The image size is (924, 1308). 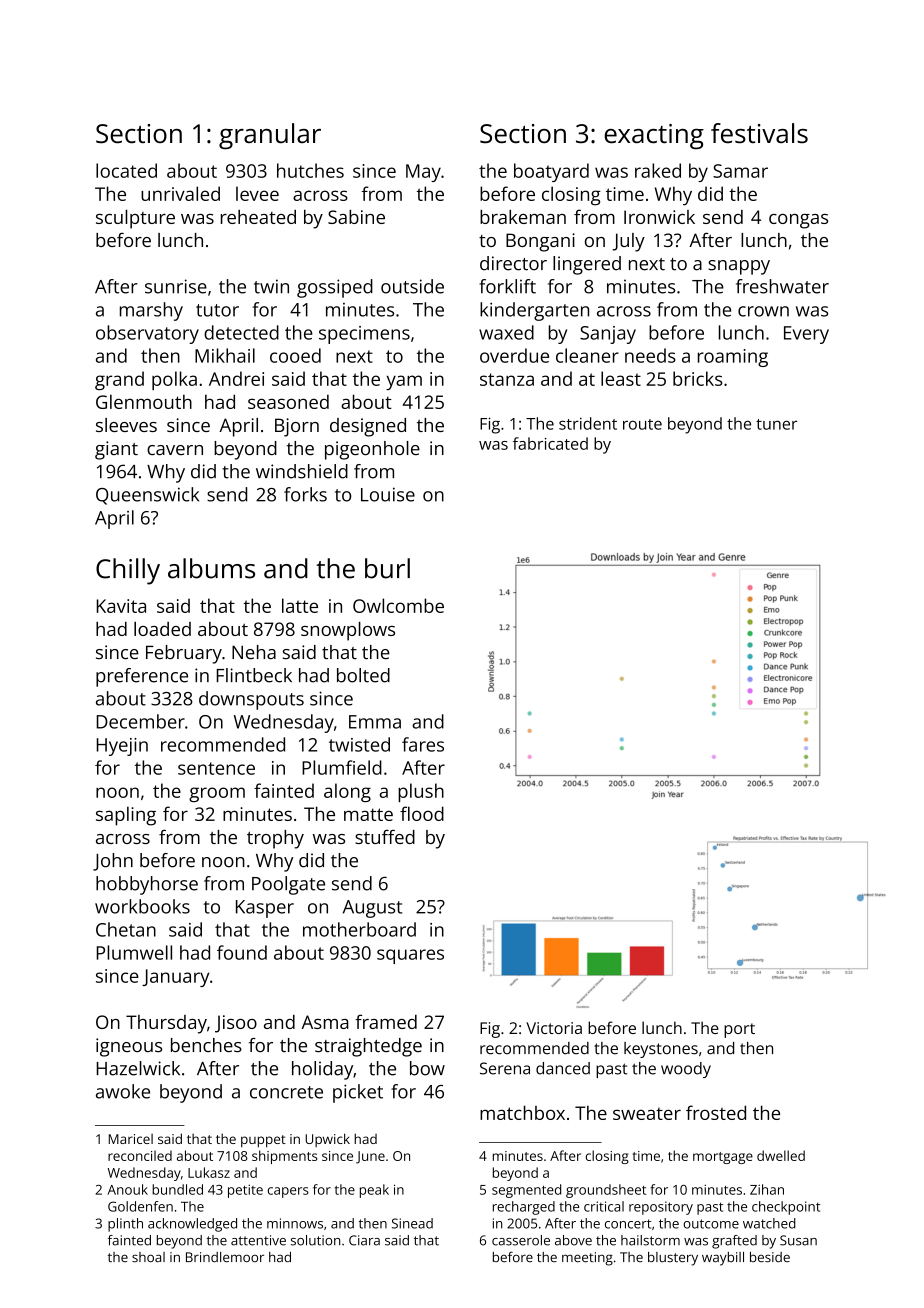 I want to click on hobbyhorse, so click(x=147, y=885).
